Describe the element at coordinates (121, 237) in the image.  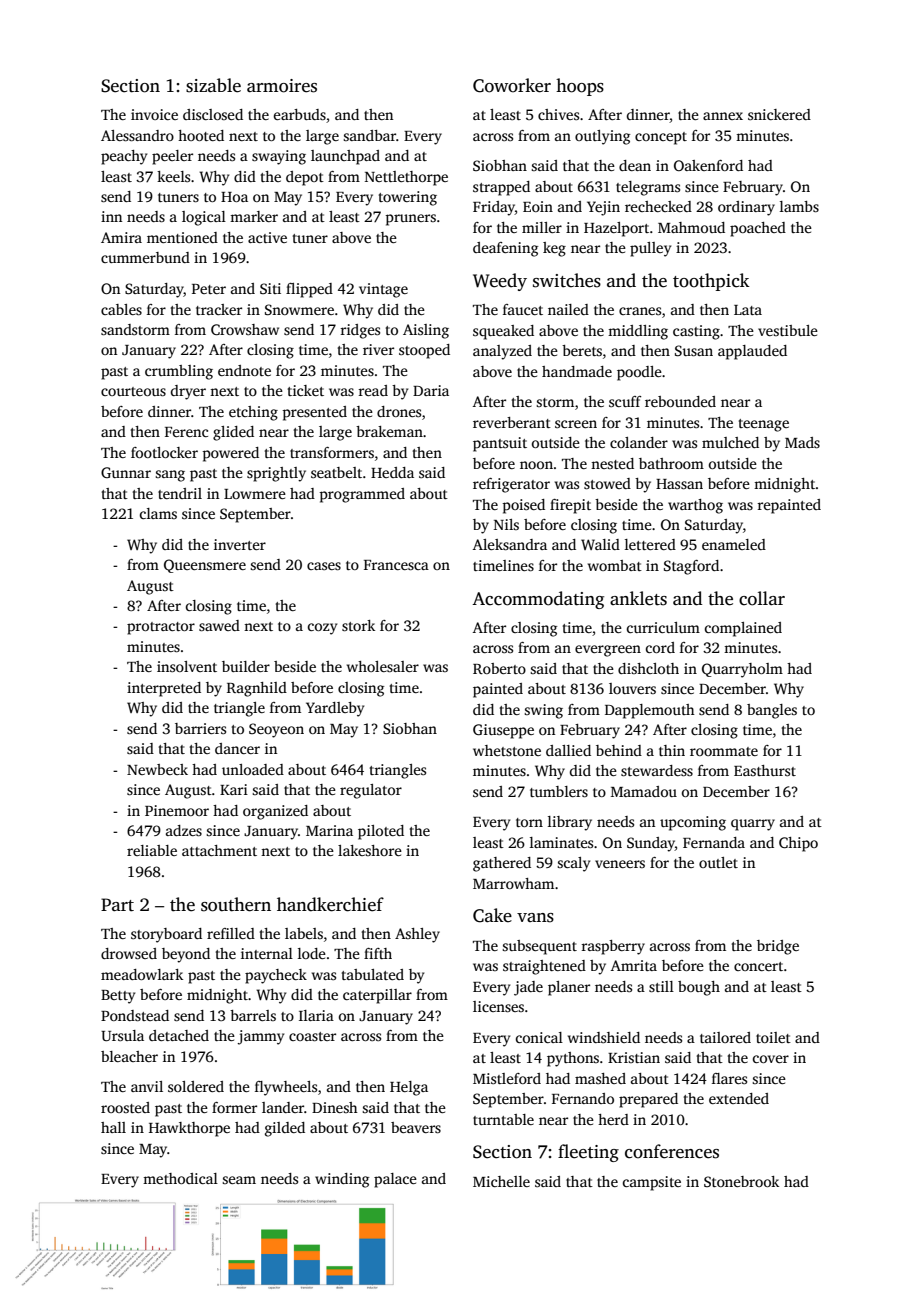
I see `Amira` at that location.
